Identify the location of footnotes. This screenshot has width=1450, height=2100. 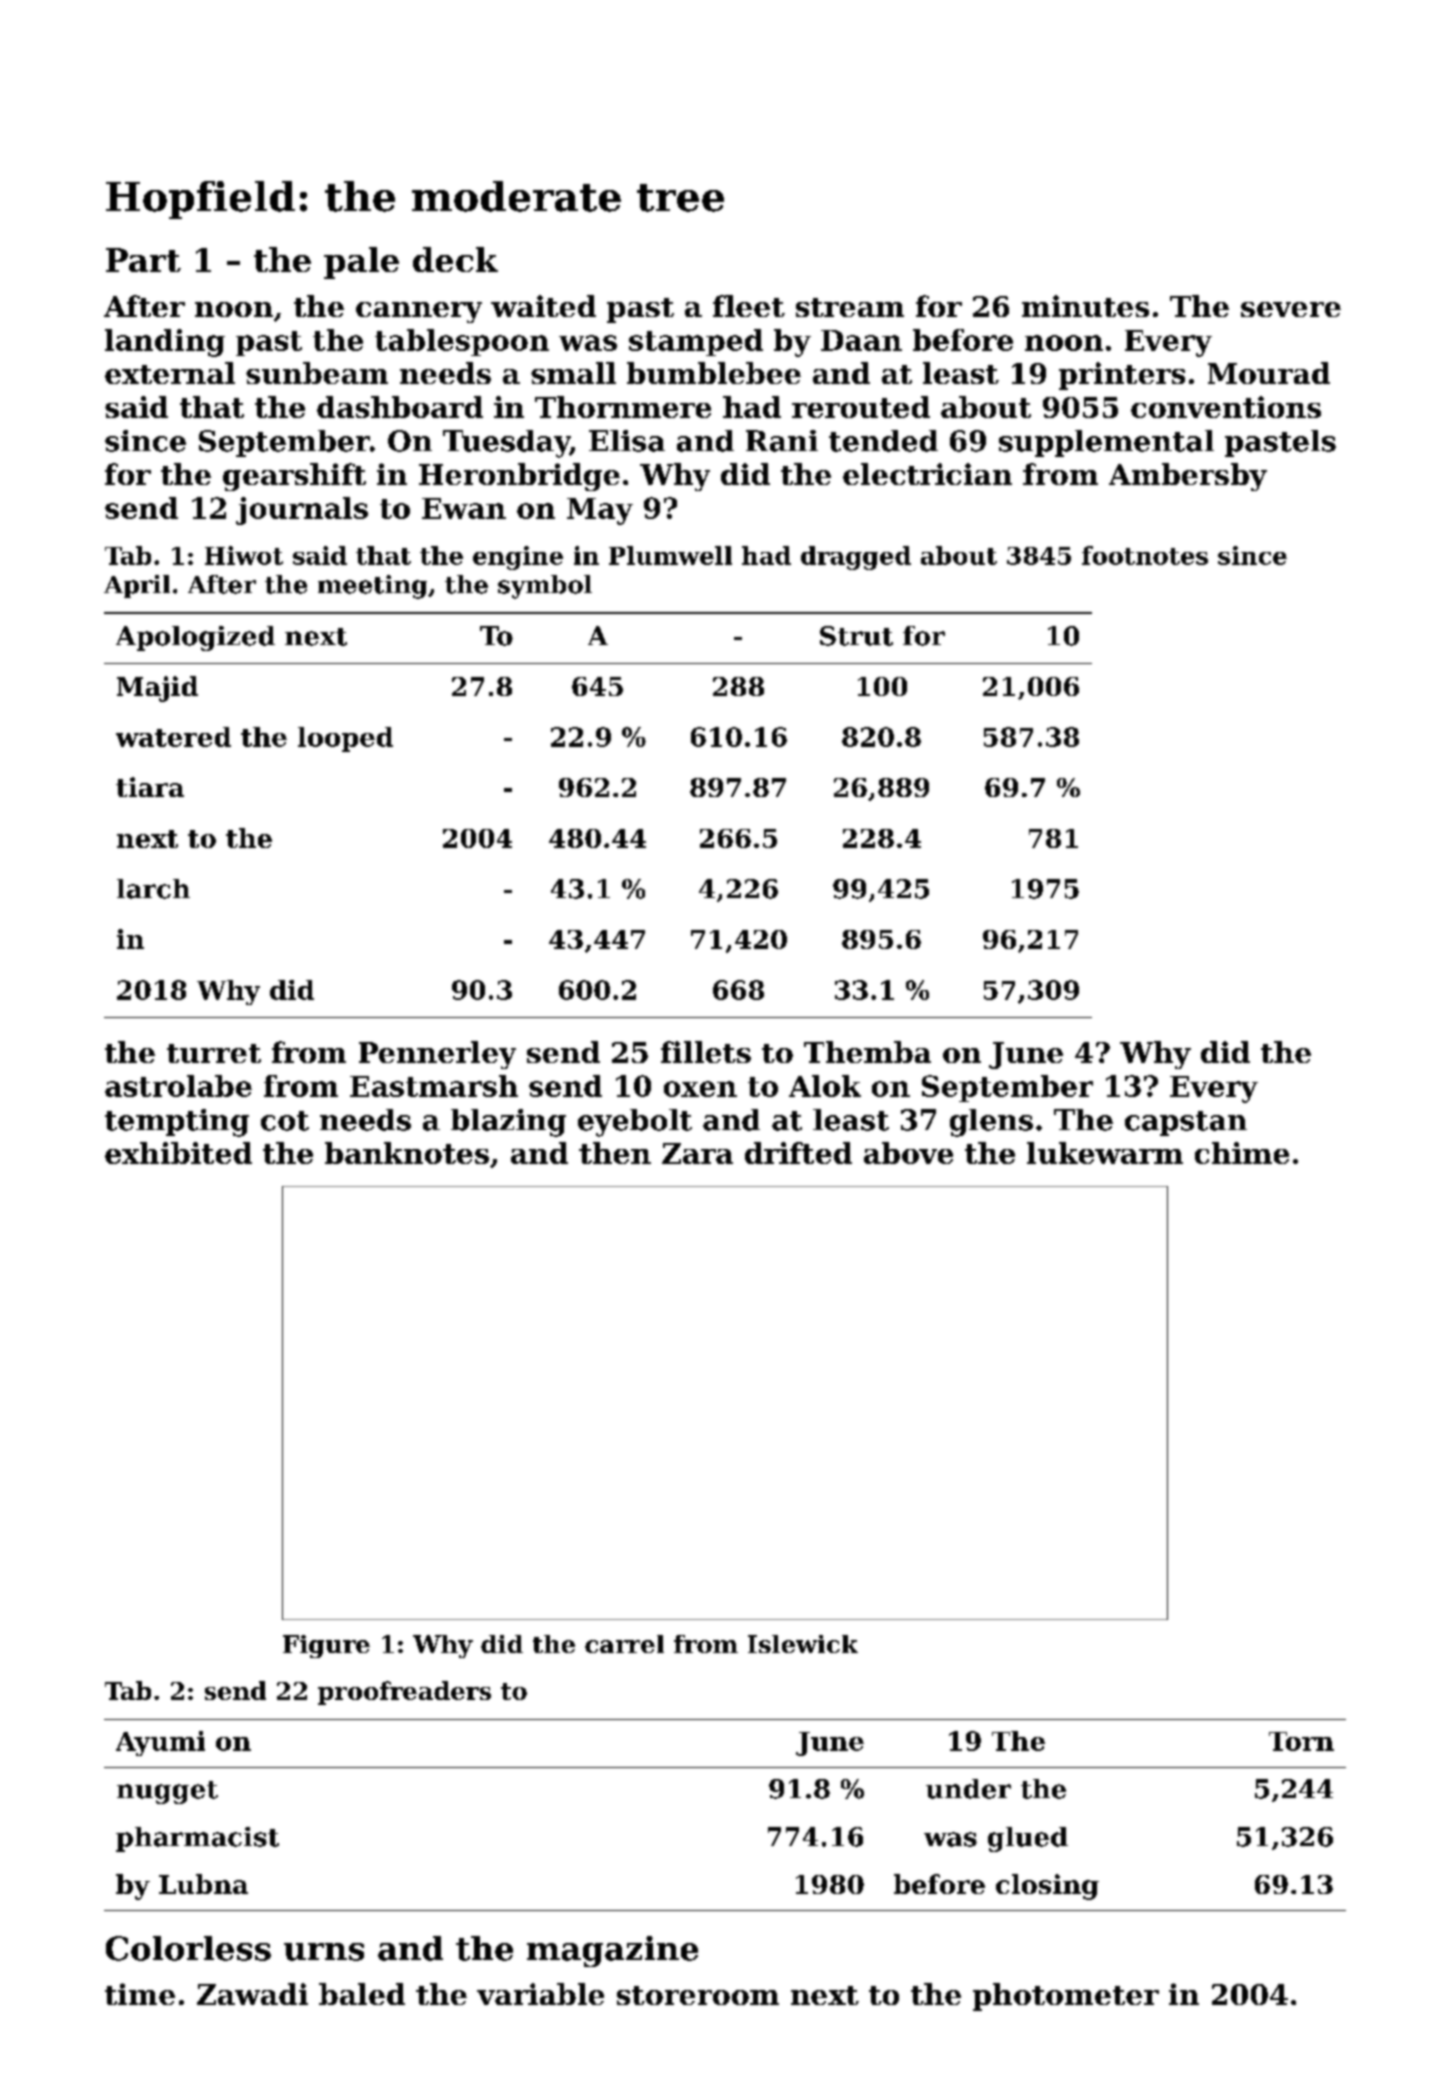
(1145, 555).
